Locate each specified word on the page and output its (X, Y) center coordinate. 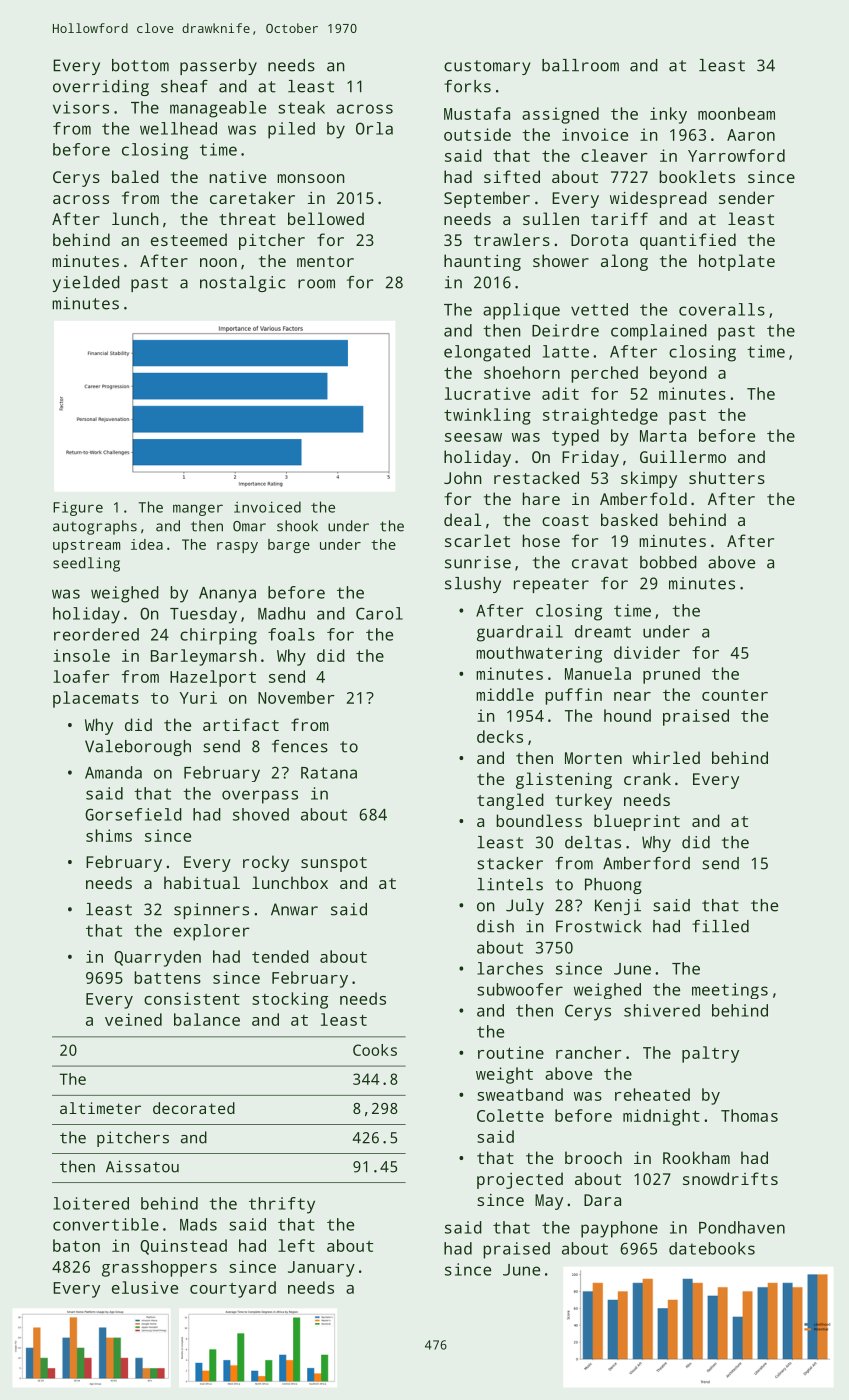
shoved (261, 814)
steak (301, 107)
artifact (241, 724)
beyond (678, 374)
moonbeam (736, 113)
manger (198, 510)
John (463, 477)
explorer (212, 932)
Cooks (375, 1050)
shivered (662, 1010)
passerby (218, 67)
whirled (666, 757)
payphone (619, 1229)
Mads (198, 1224)
